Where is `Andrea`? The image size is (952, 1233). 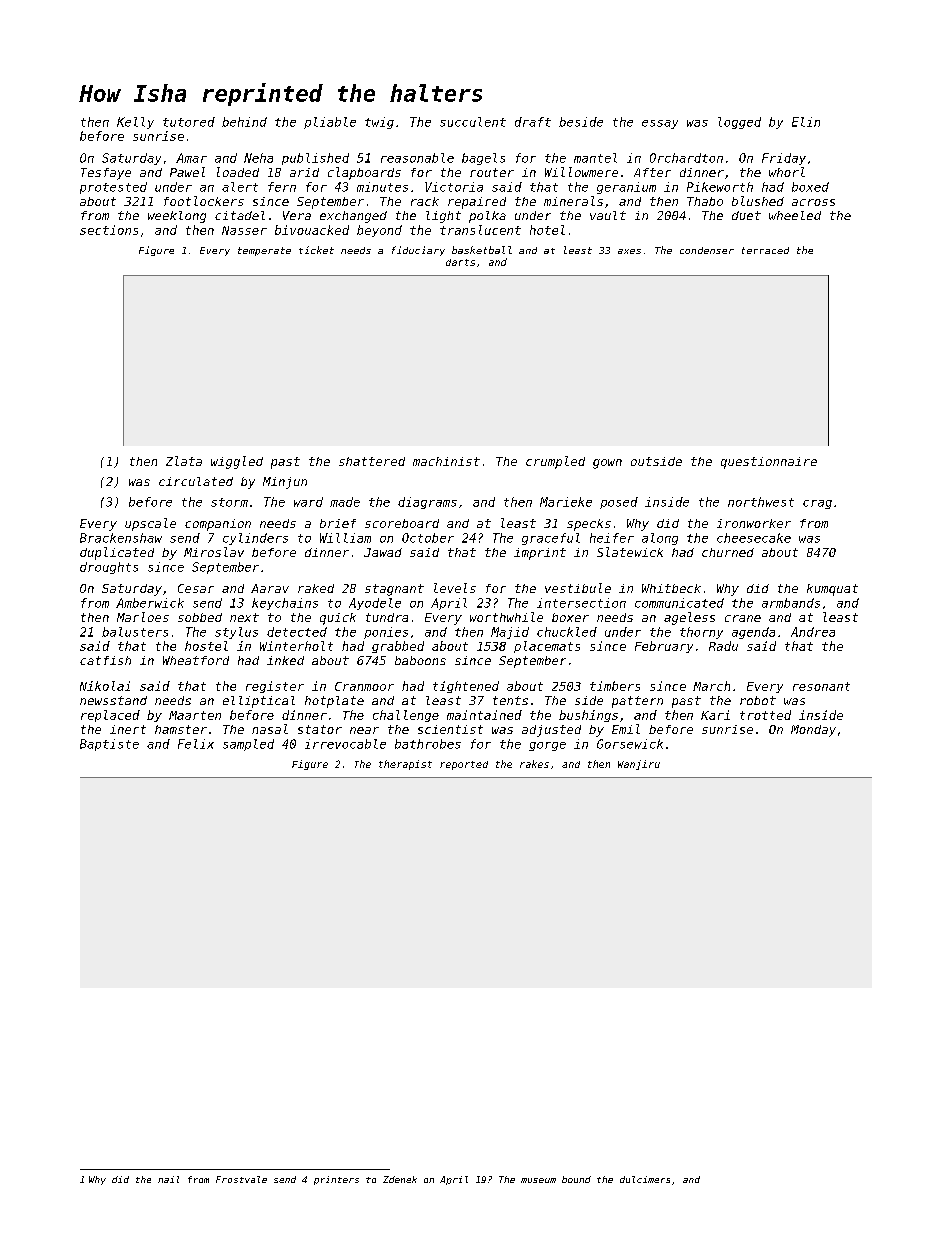 Andrea is located at coordinates (813, 632).
